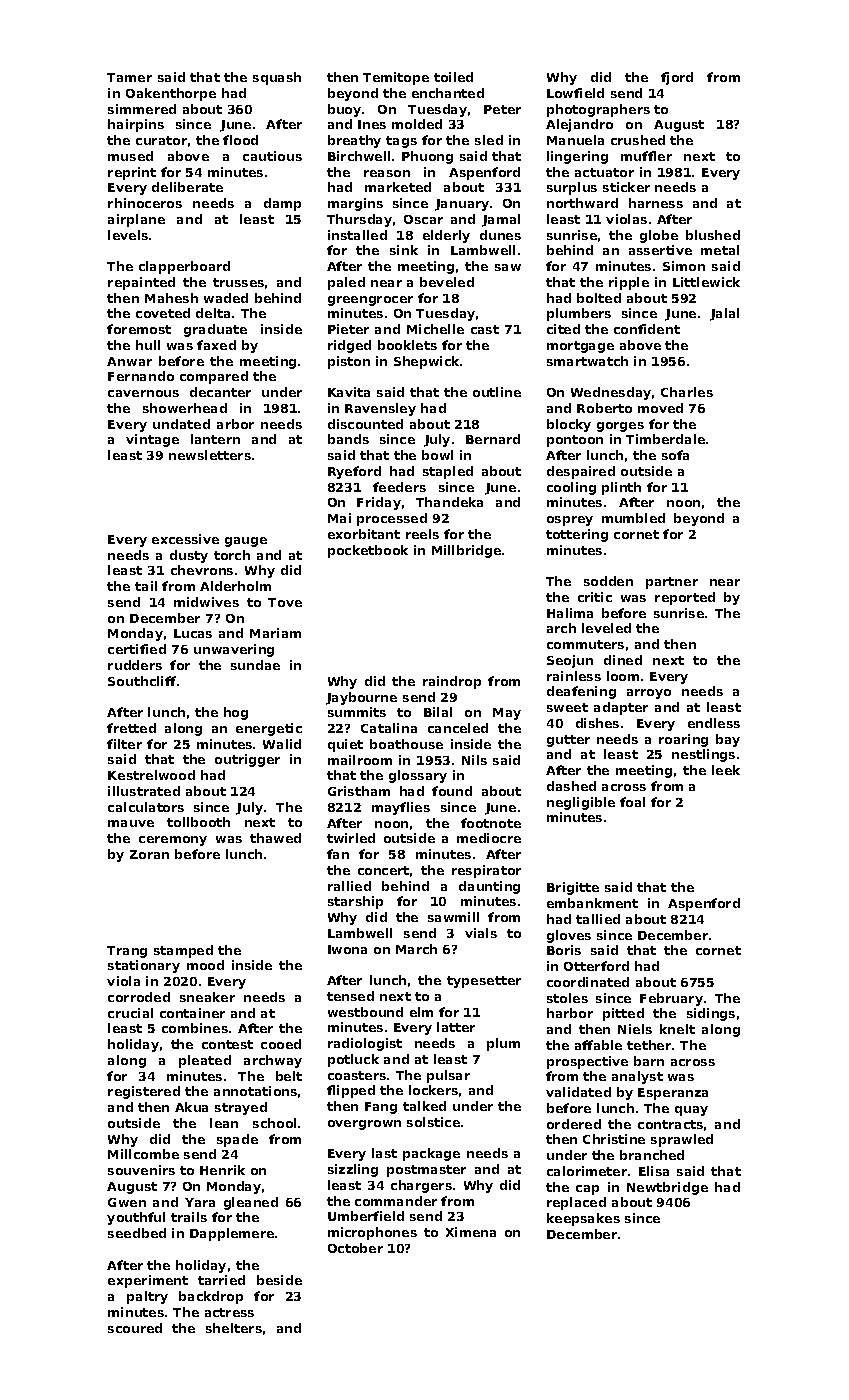 Image resolution: width=849 pixels, height=1400 pixels. Describe the element at coordinates (427, 362) in the screenshot. I see `Shepwick` at that location.
